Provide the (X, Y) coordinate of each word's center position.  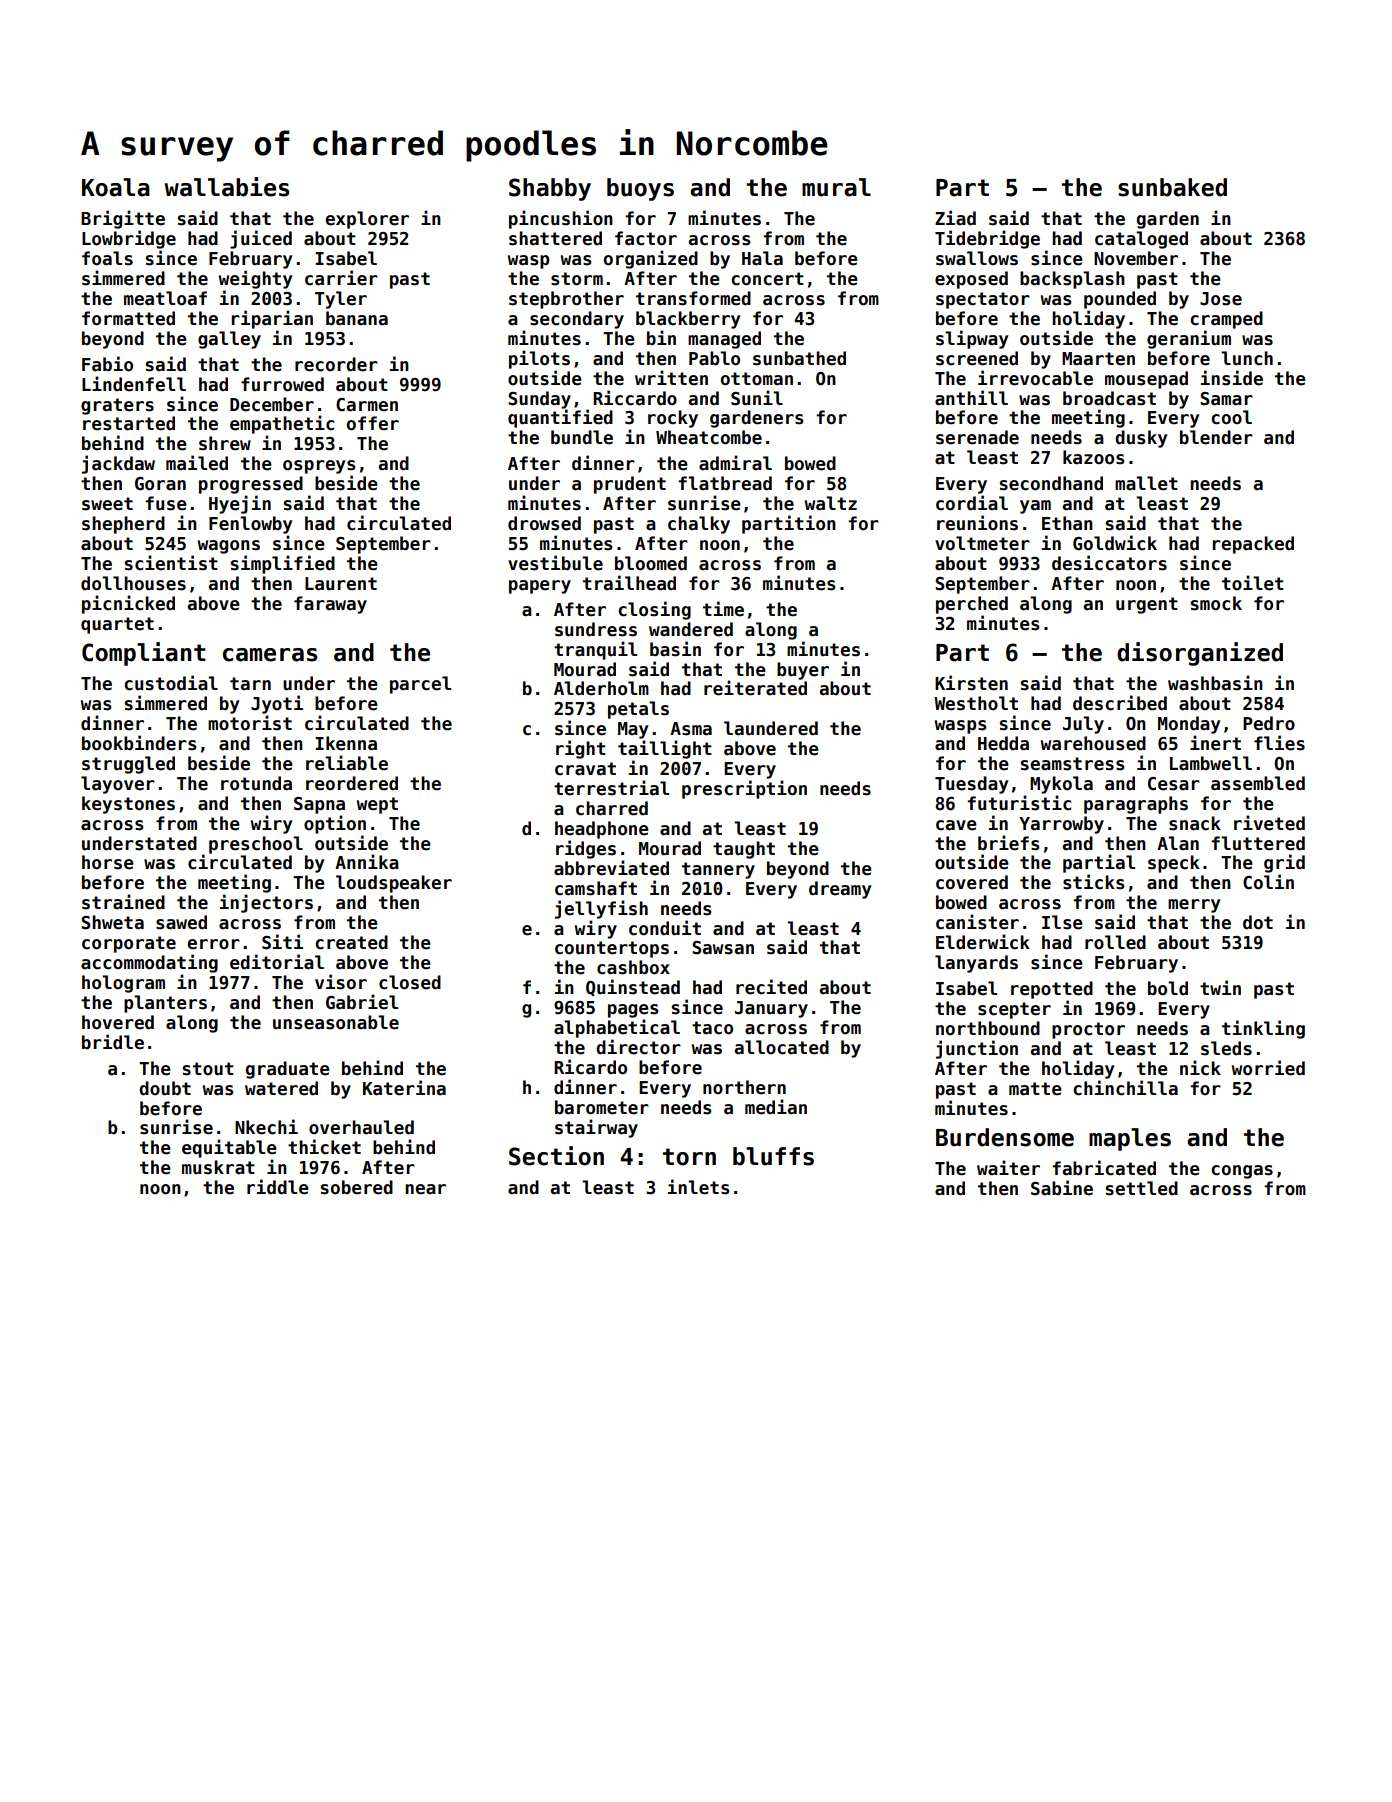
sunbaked (1172, 187)
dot (1258, 922)
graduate (288, 1070)
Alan (1178, 843)
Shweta (112, 922)
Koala (116, 187)
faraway (330, 605)
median (776, 1107)
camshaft (596, 888)
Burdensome (1005, 1137)
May (633, 730)
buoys (640, 189)
